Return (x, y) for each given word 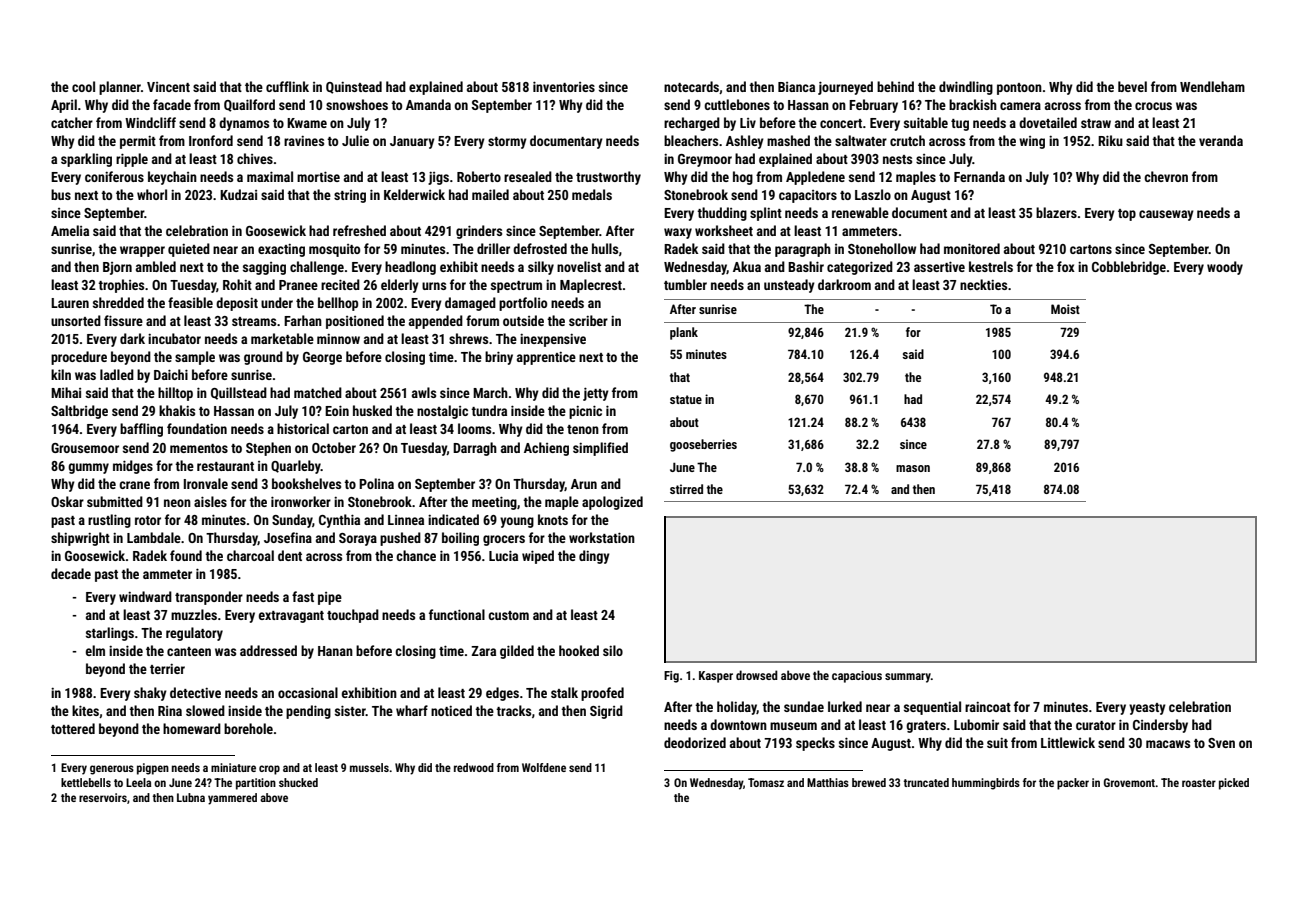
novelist (579, 266)
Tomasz (766, 782)
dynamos (244, 124)
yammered (232, 799)
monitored (972, 248)
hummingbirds (986, 784)
